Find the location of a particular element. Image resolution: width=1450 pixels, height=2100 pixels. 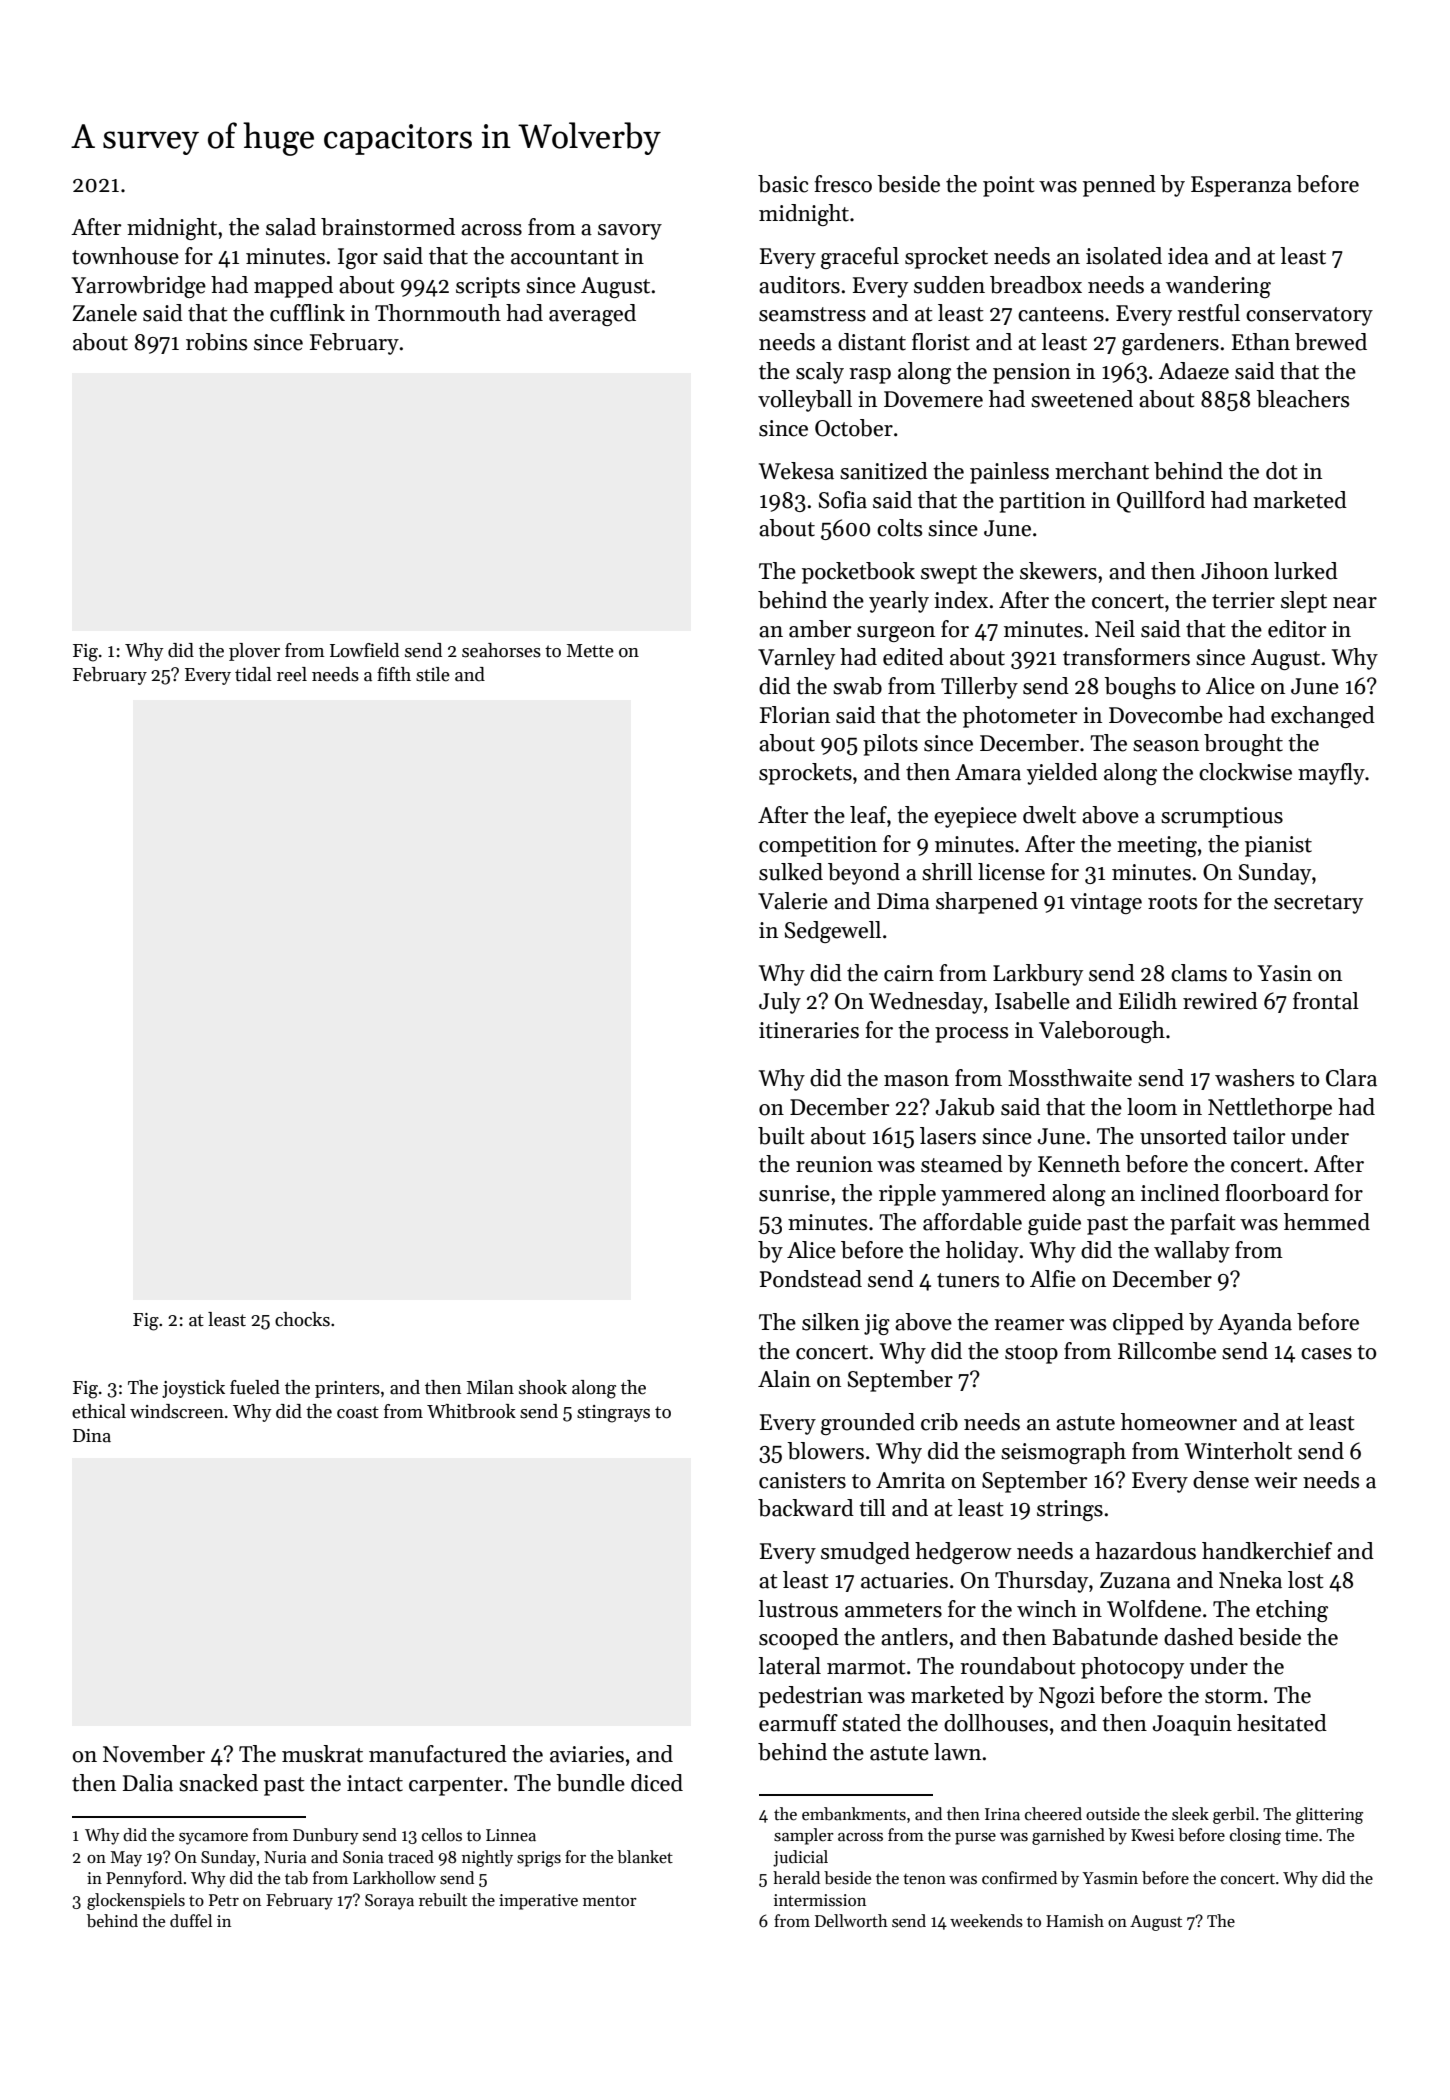

sulked is located at coordinates (791, 872).
